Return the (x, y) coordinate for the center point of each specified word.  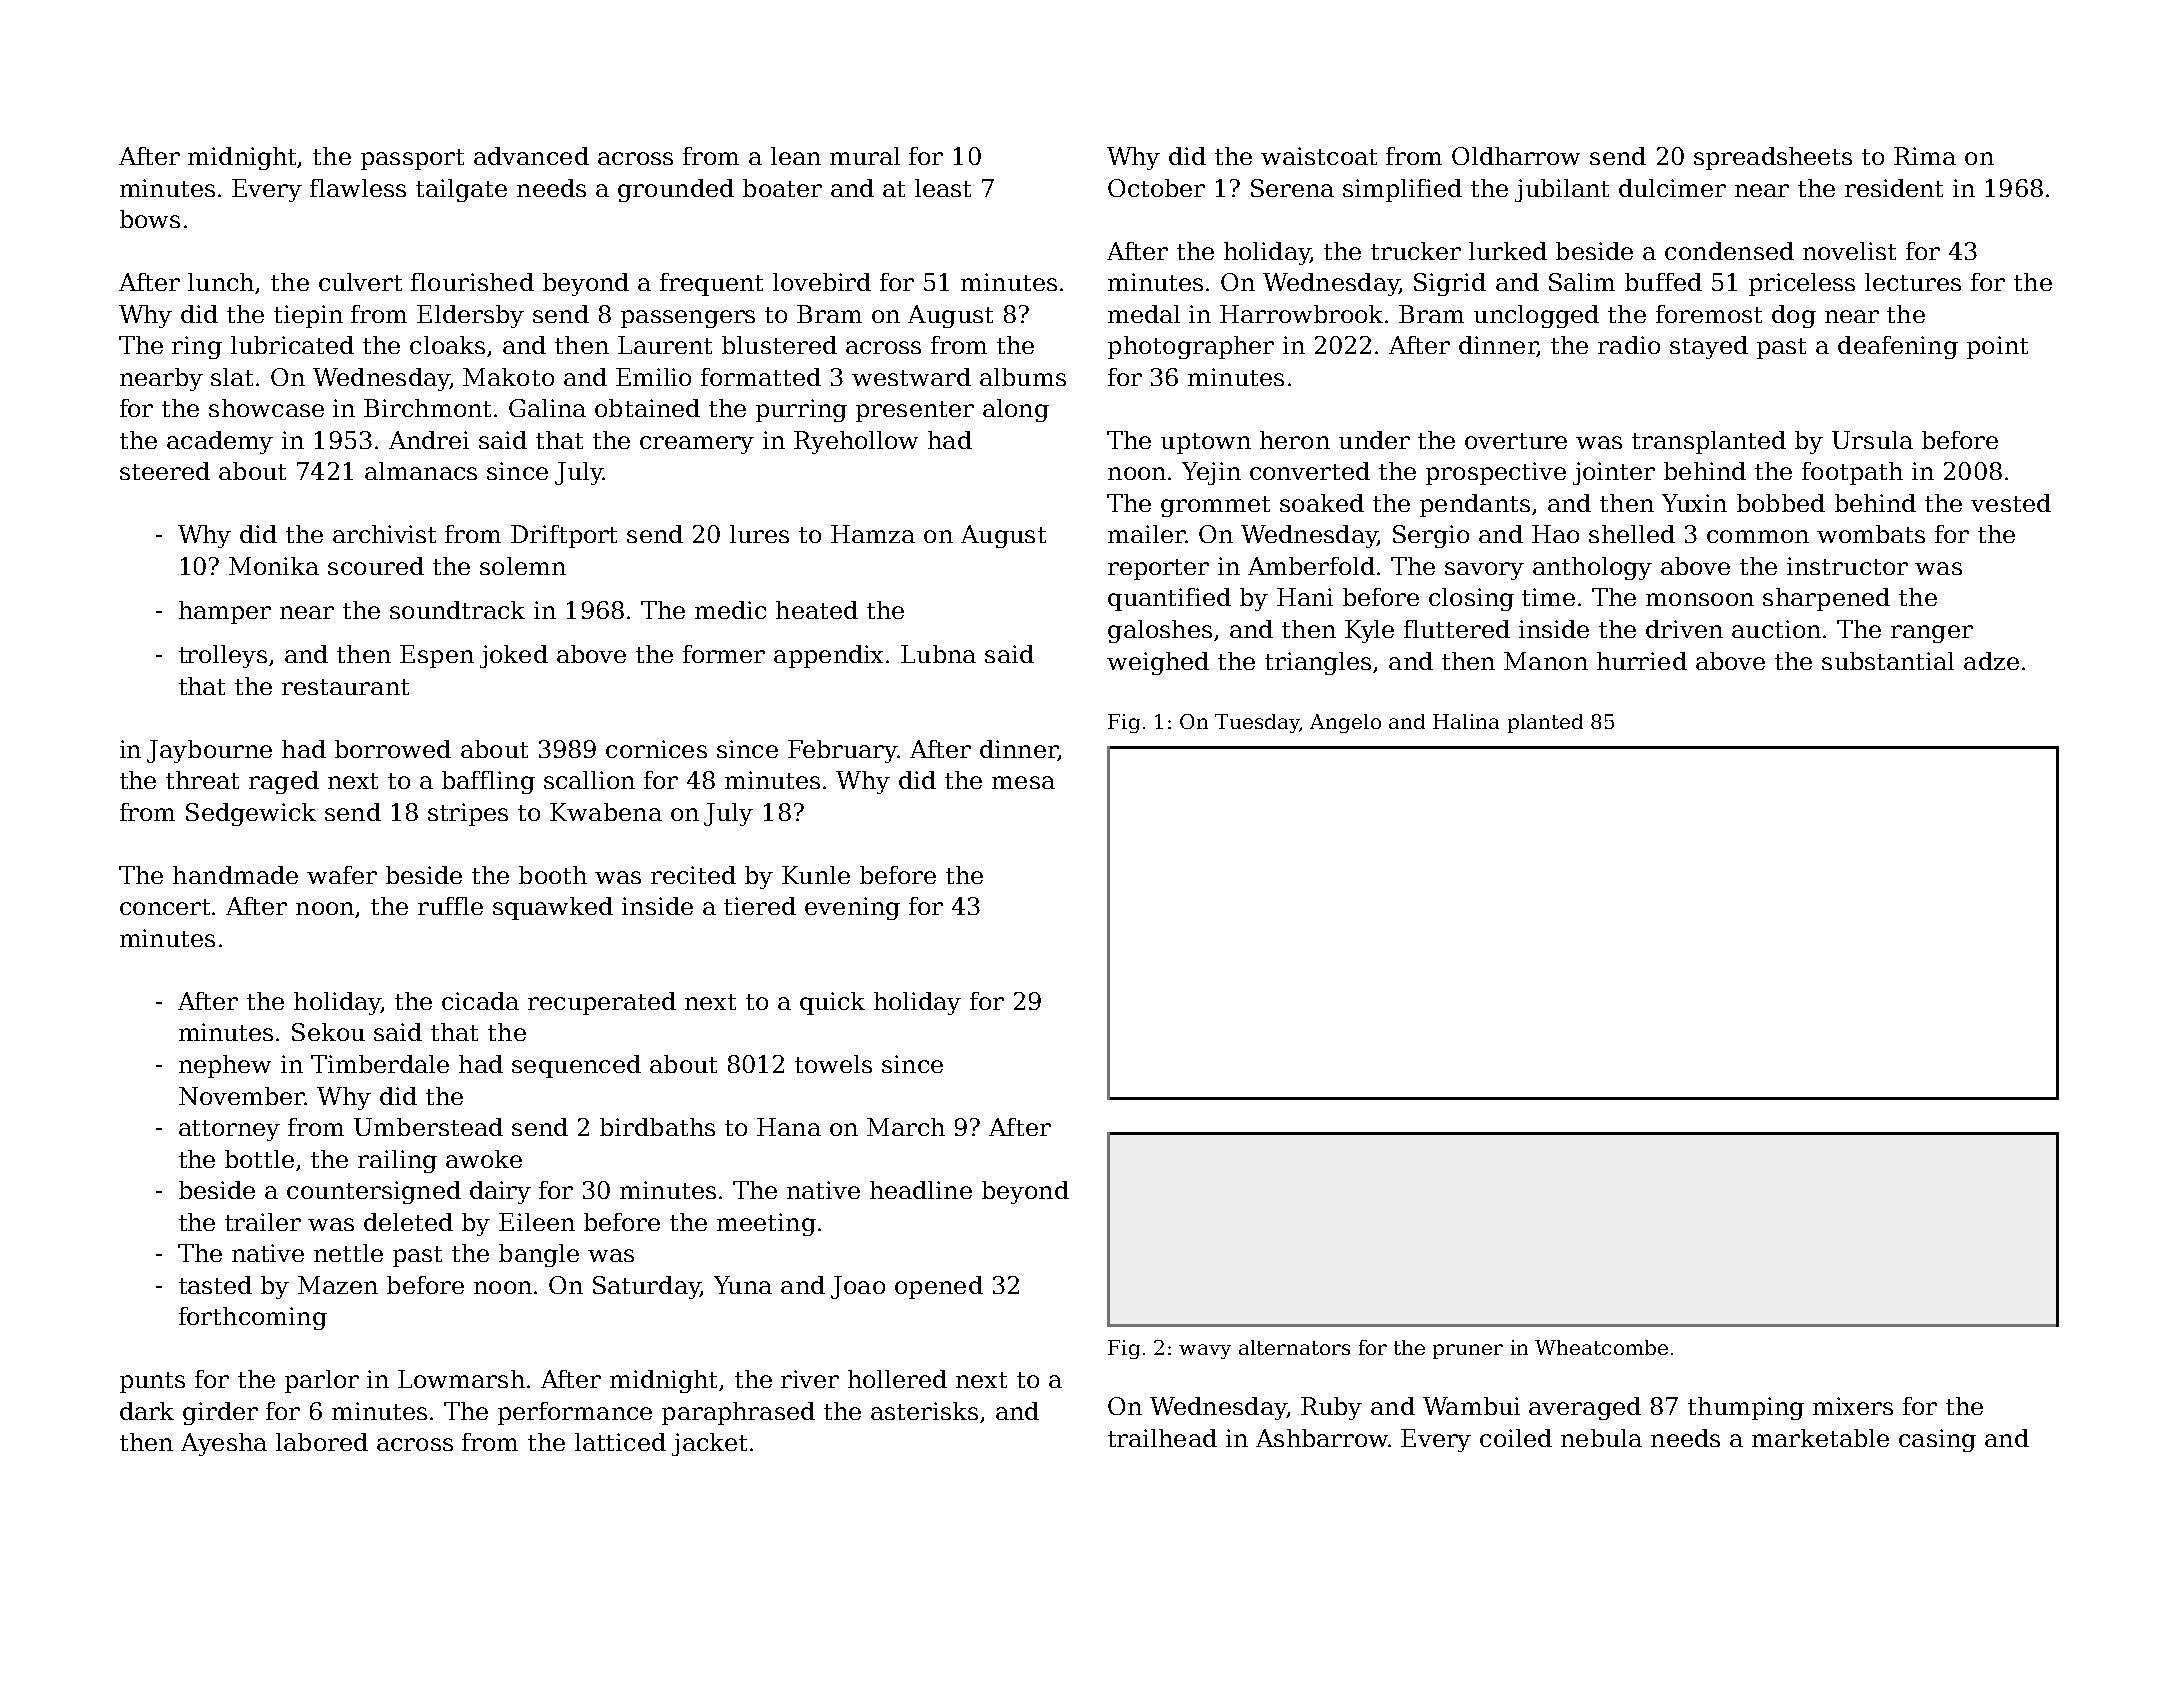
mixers (1853, 1406)
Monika (274, 566)
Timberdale (380, 1064)
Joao (858, 1287)
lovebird (822, 282)
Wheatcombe (1601, 1347)
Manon (1546, 661)
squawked (553, 908)
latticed (620, 1442)
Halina (1466, 721)
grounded (676, 190)
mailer (1146, 534)
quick (832, 1003)
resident (1894, 188)
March (906, 1127)
